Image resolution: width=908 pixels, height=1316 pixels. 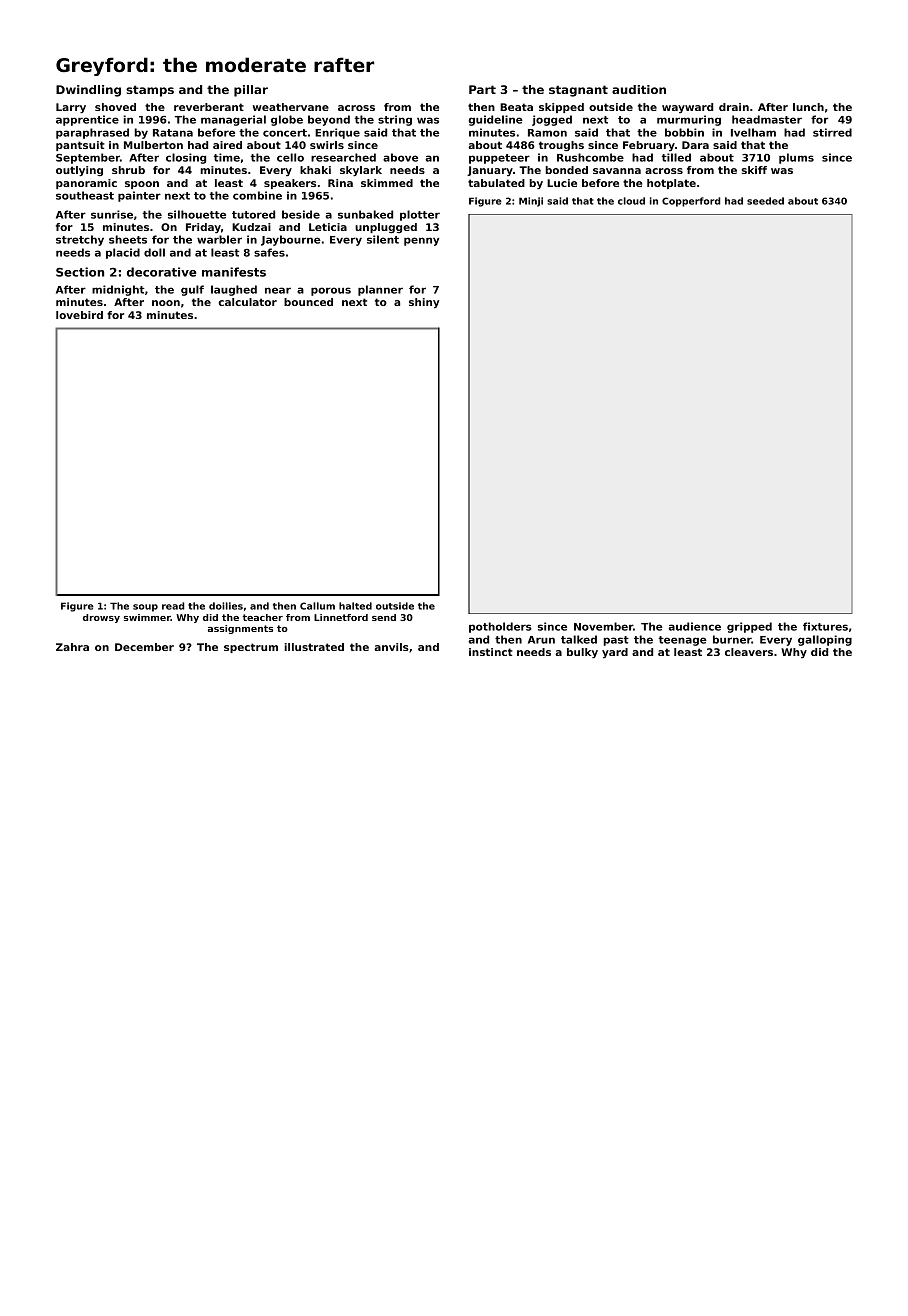 What do you see at coordinates (808, 107) in the screenshot?
I see `lunch` at bounding box center [808, 107].
